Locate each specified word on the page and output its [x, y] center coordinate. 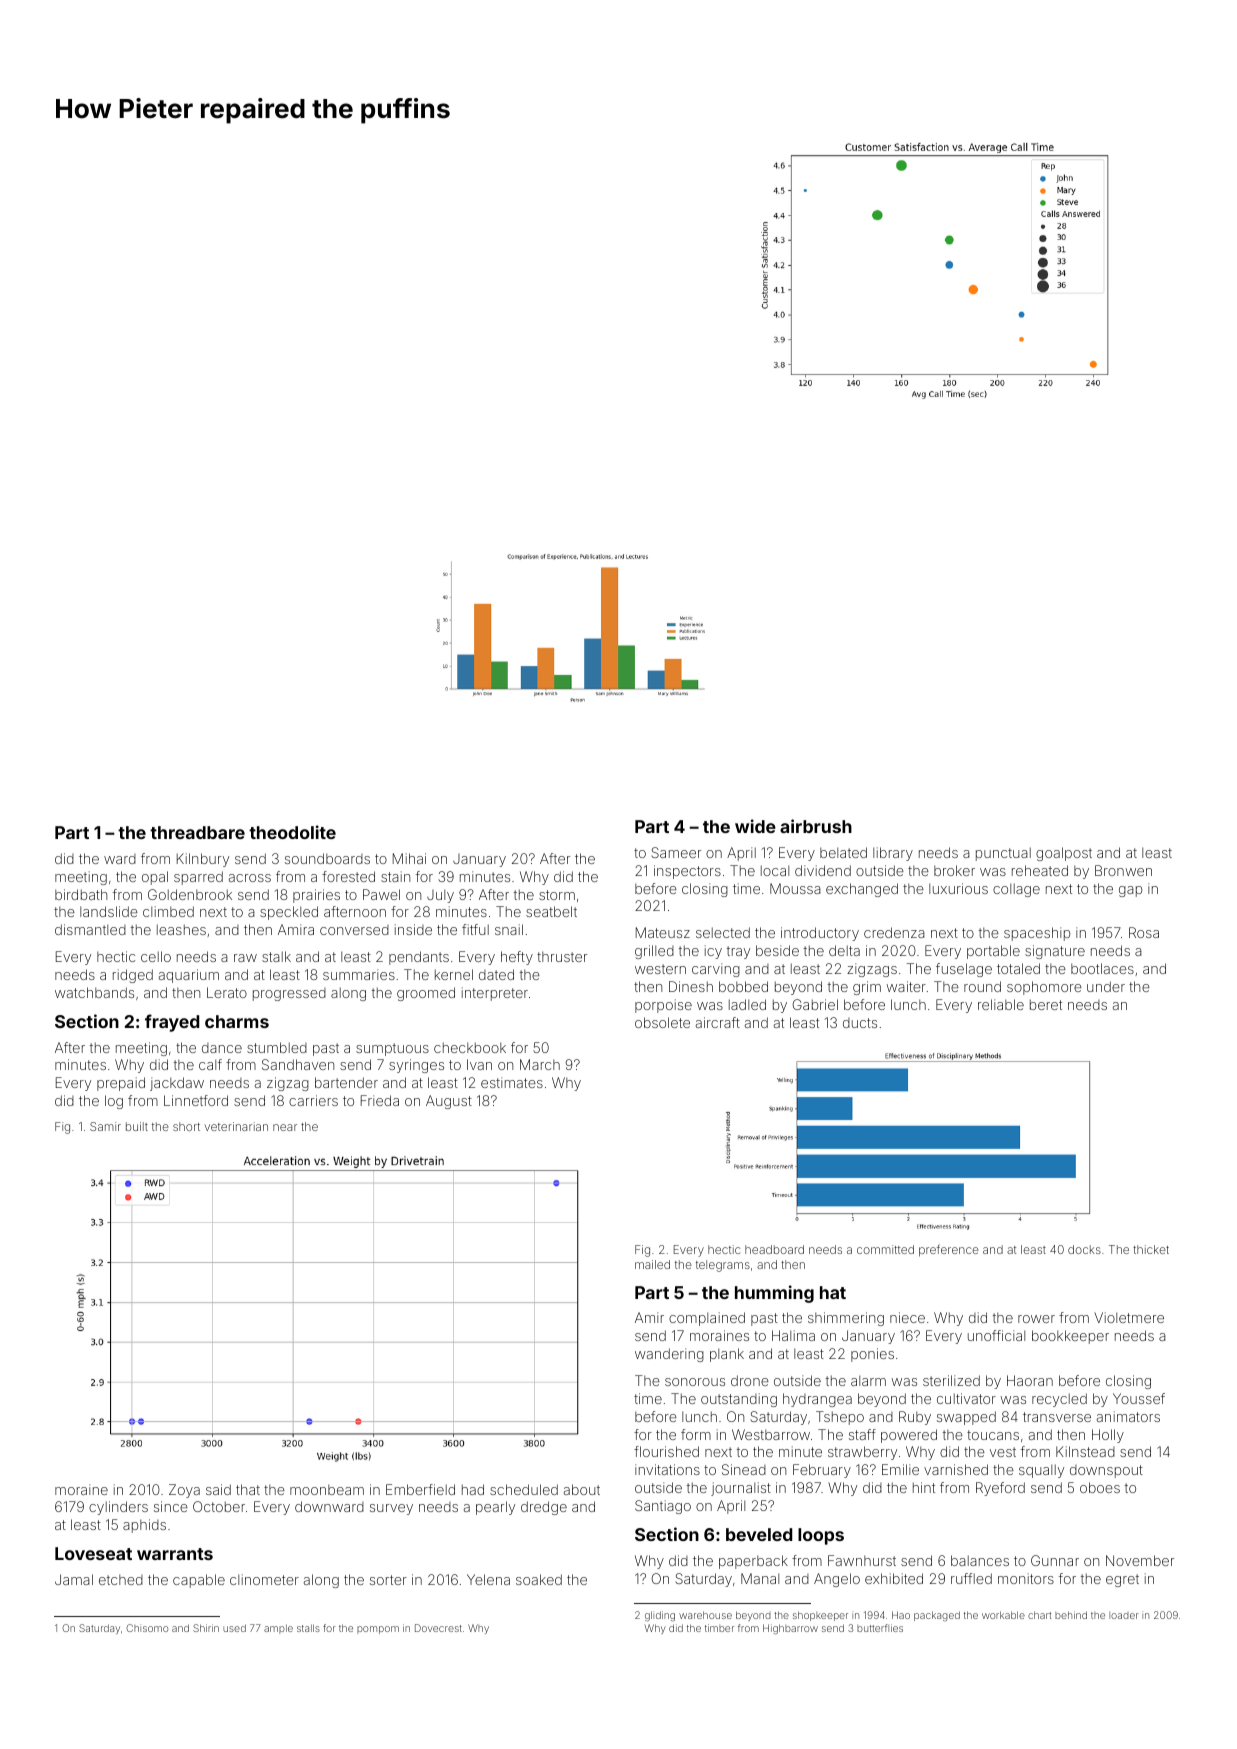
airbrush [816, 826]
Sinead [744, 1469]
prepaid [121, 1084]
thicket [1151, 1249]
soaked [539, 1579]
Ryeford [1000, 1489]
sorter [388, 1580]
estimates [512, 1082]
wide [755, 826]
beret [1046, 1004]
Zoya [184, 1491]
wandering [669, 1355]
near [285, 1127]
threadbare [197, 832]
